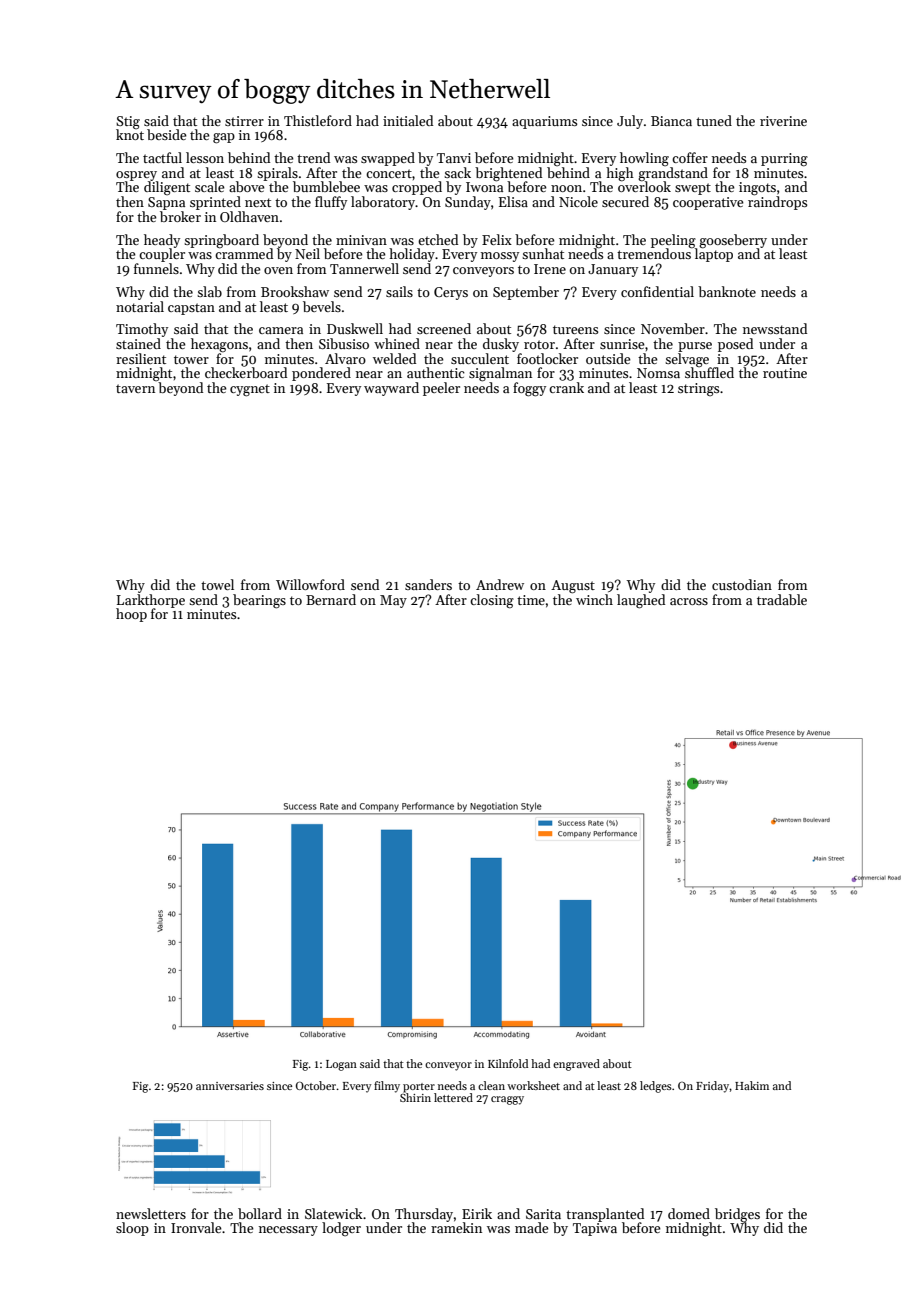  Describe the element at coordinates (576, 1065) in the image. I see `engraved` at that location.
